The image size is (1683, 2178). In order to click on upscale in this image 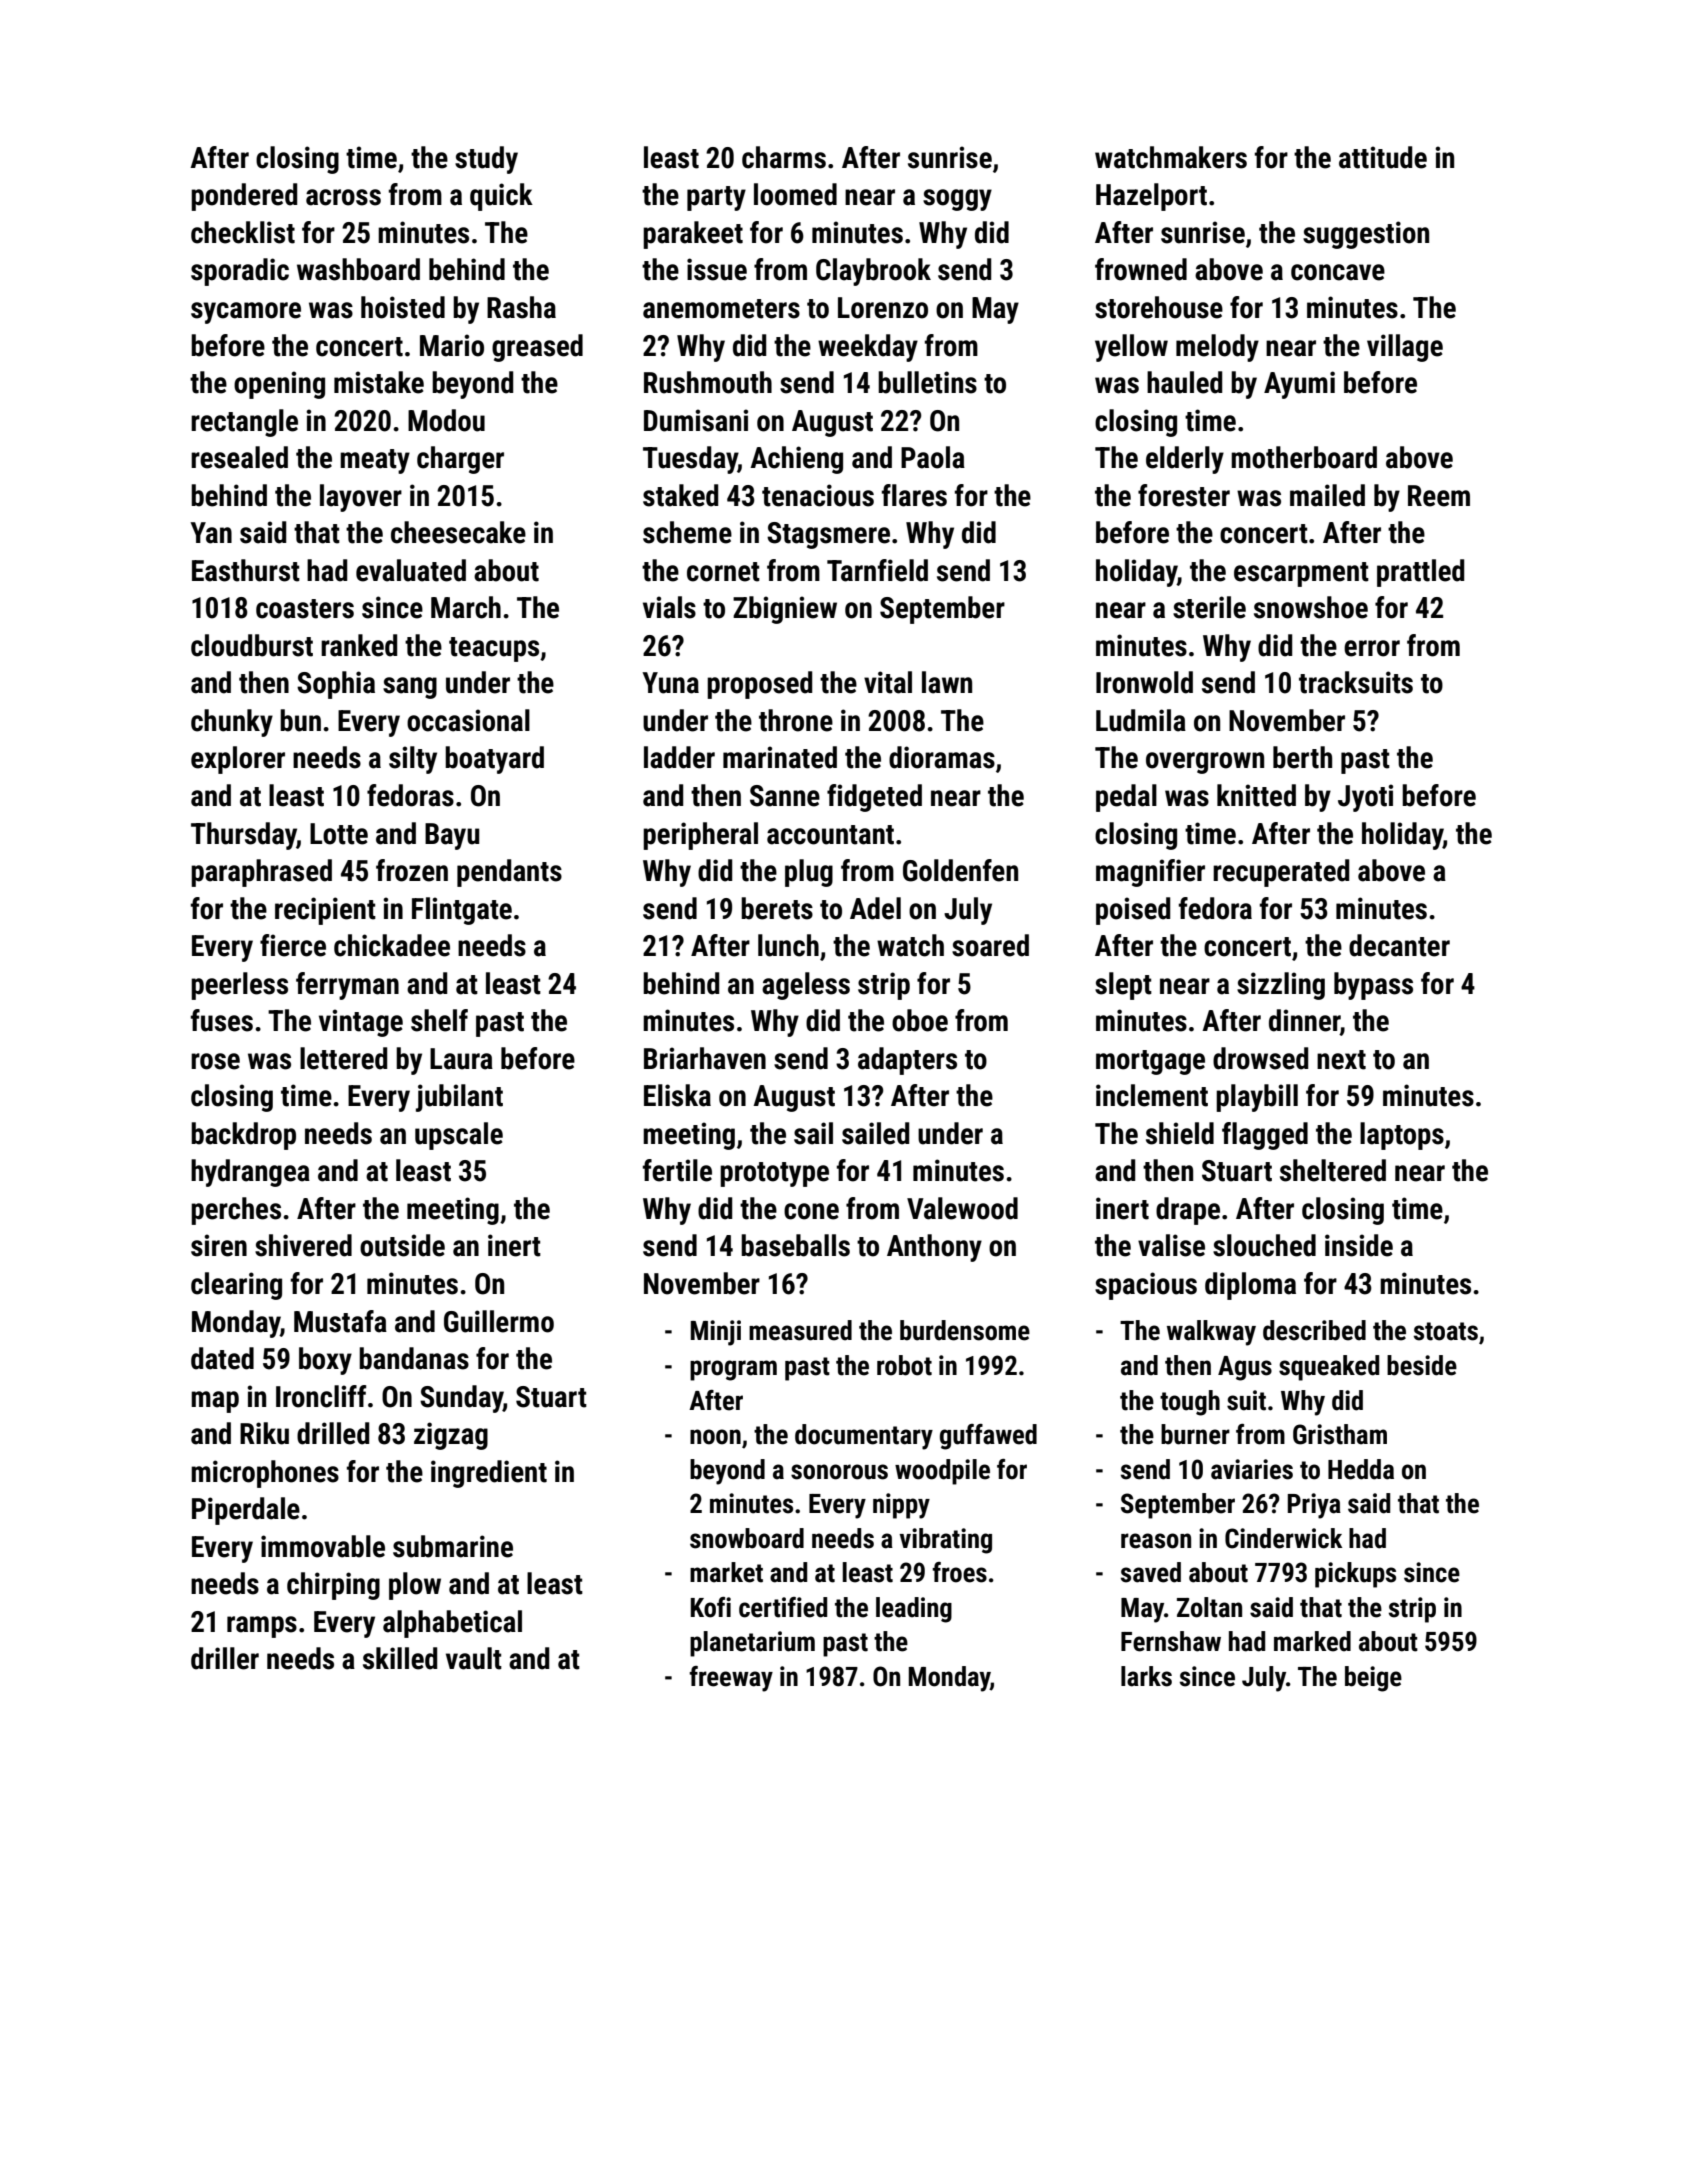, I will do `click(459, 1136)`.
